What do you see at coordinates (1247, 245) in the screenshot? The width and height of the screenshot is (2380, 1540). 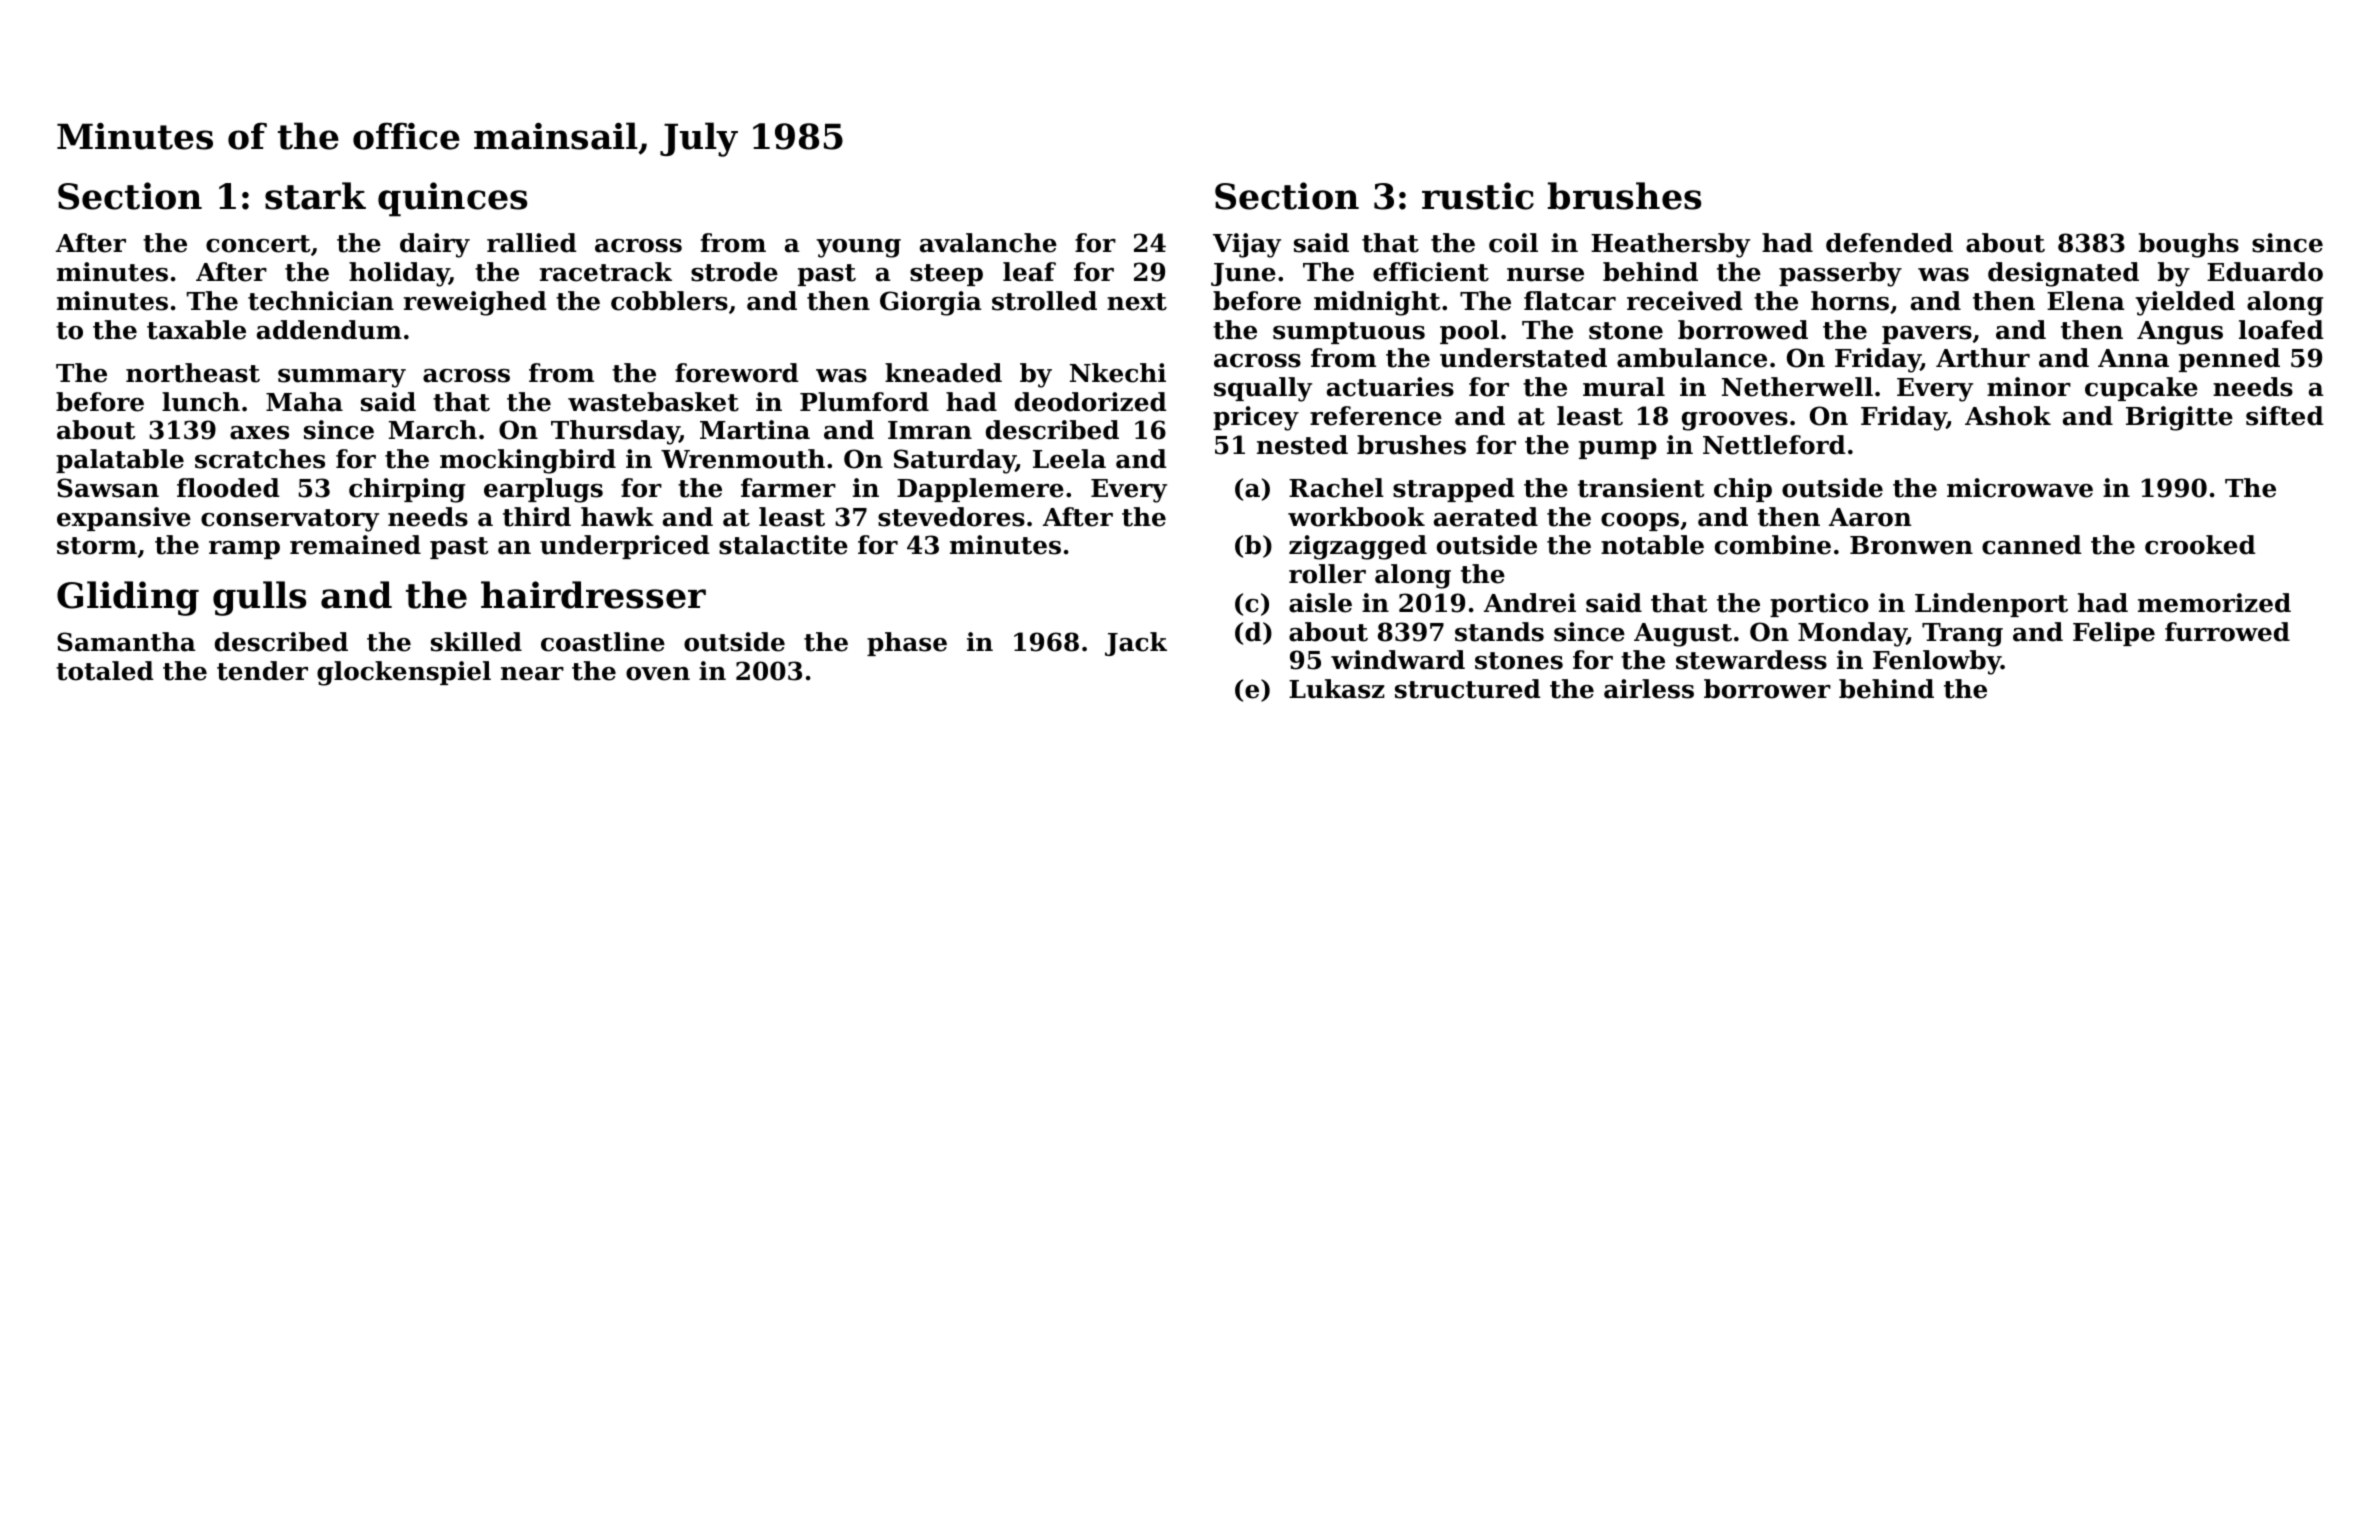 I see `Vijay` at bounding box center [1247, 245].
